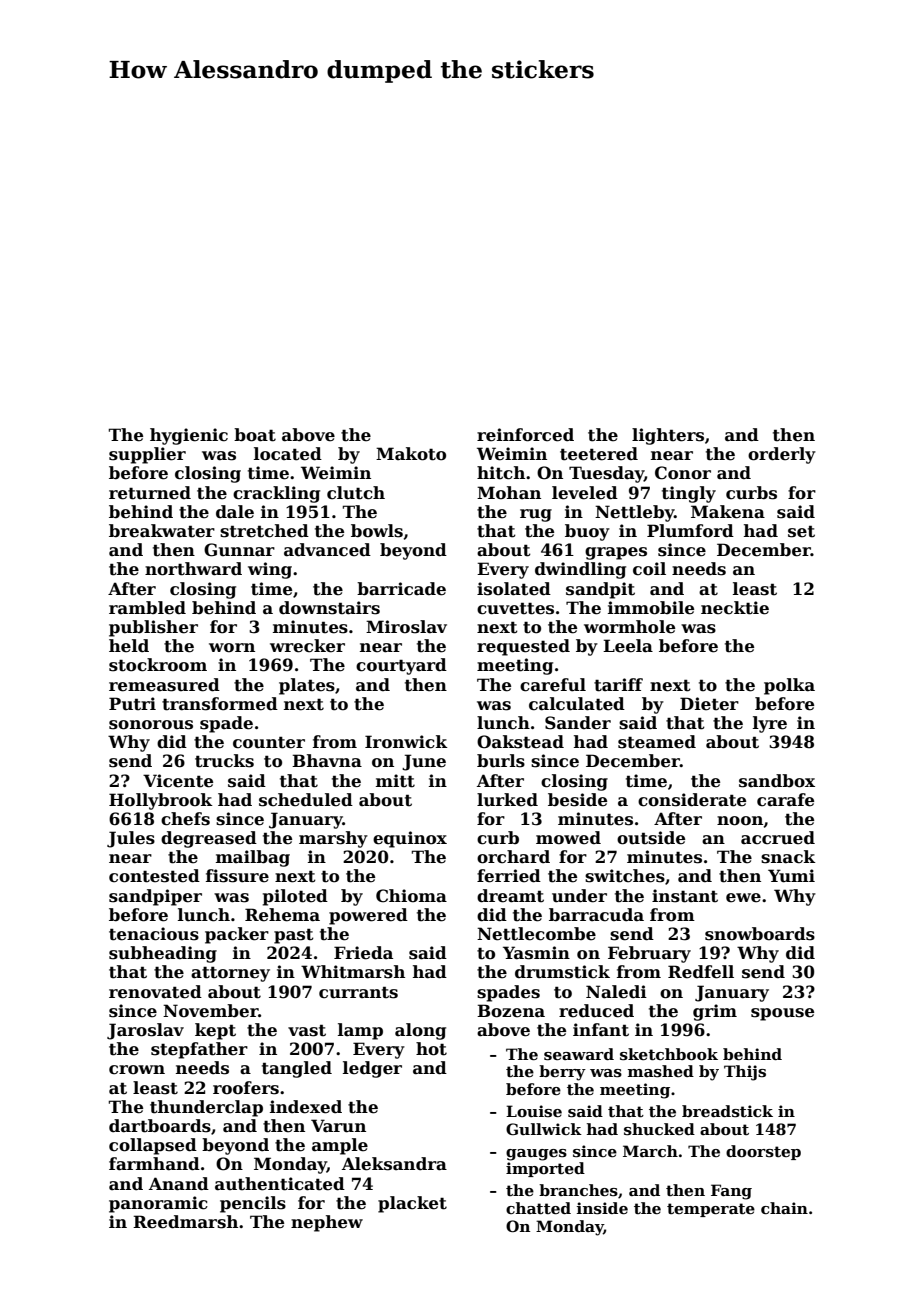 This screenshot has width=924, height=1314. What do you see at coordinates (255, 435) in the screenshot?
I see `boat` at bounding box center [255, 435].
